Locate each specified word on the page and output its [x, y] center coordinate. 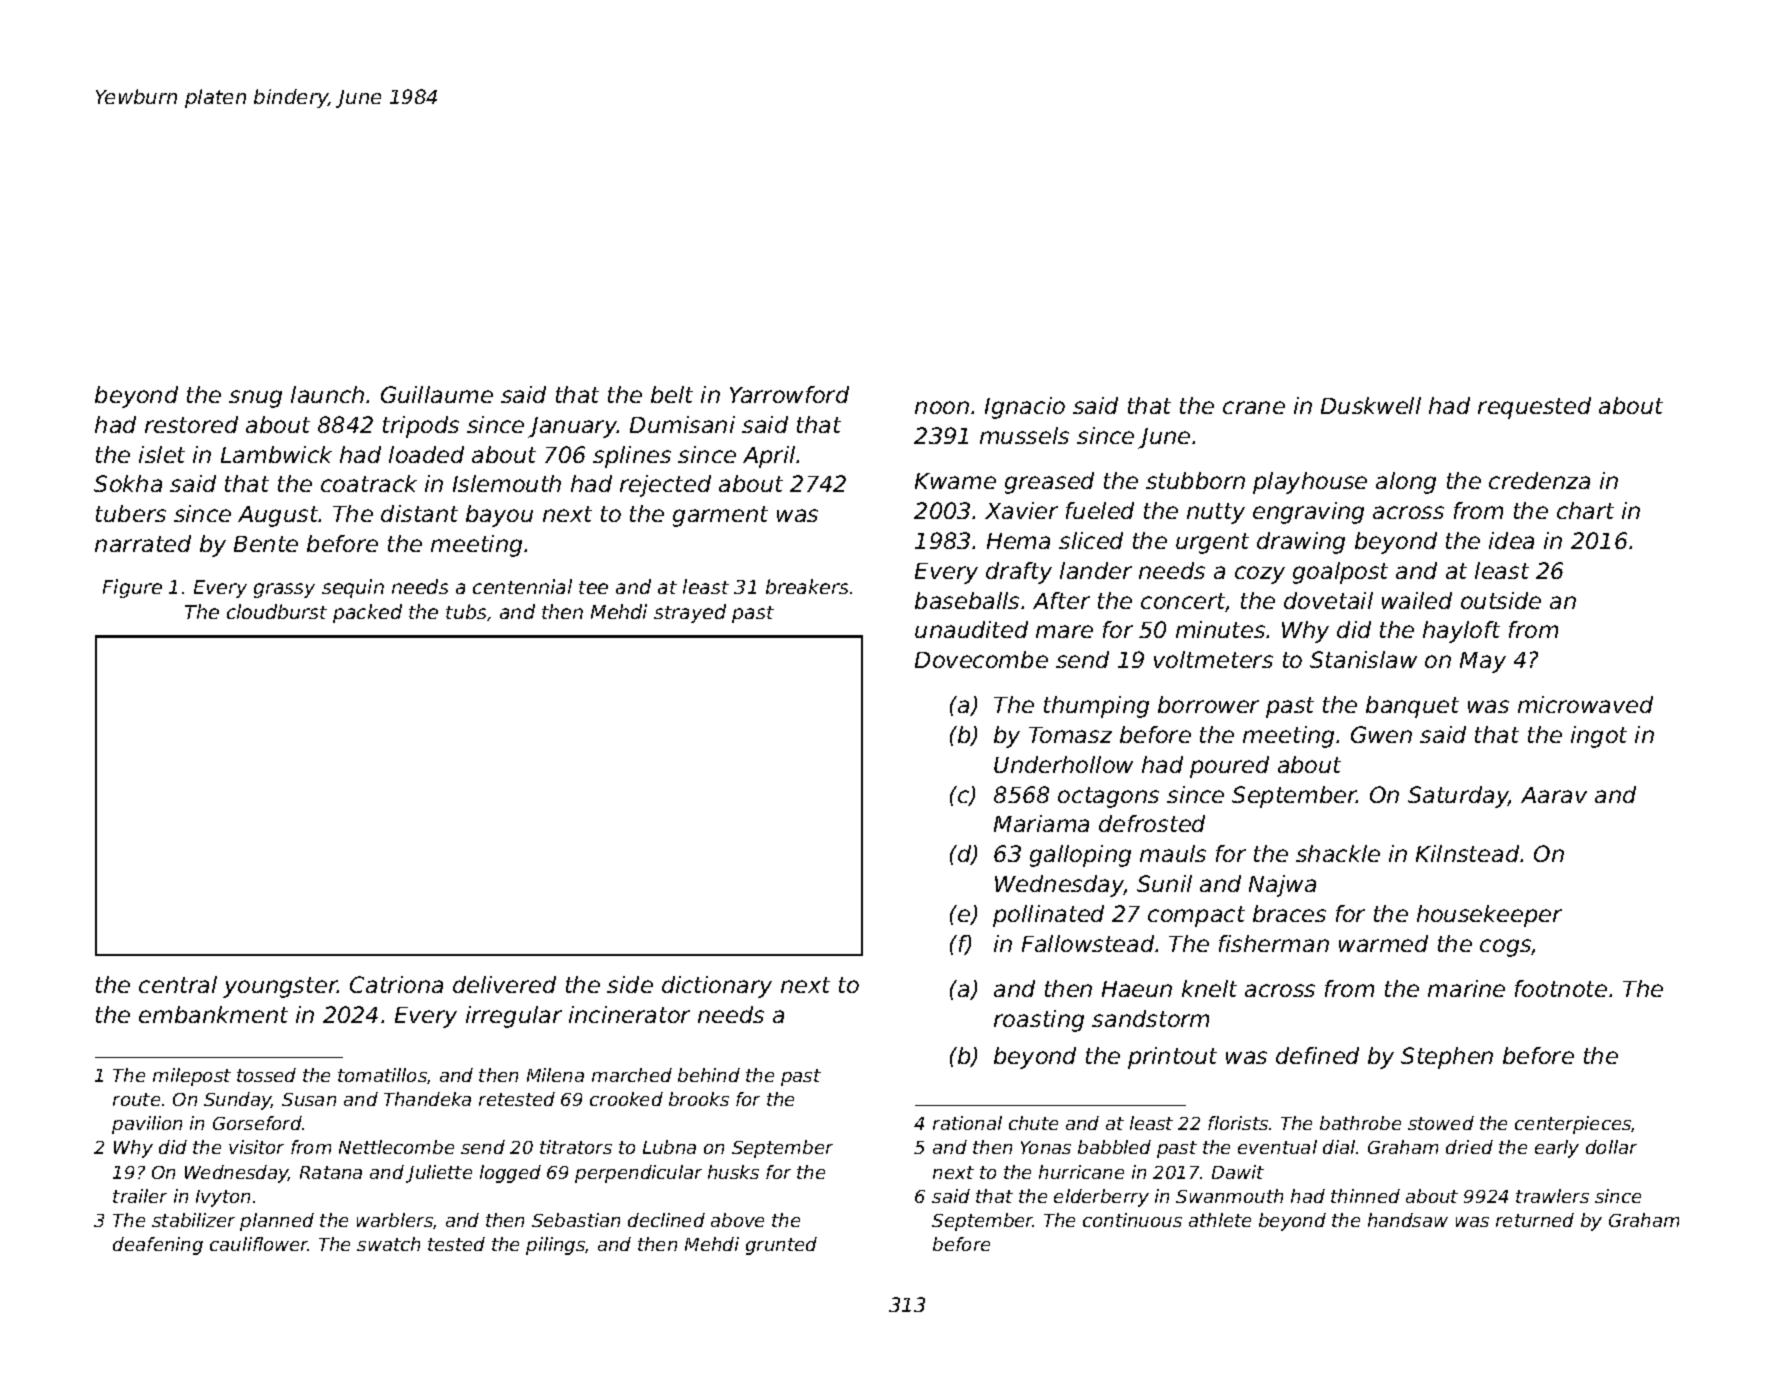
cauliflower [259, 1244]
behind [709, 1075]
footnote [1561, 988]
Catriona [396, 984]
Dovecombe [981, 659]
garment [720, 516]
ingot [1599, 737]
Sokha [128, 483]
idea [1511, 540]
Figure [132, 588]
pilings [556, 1246]
